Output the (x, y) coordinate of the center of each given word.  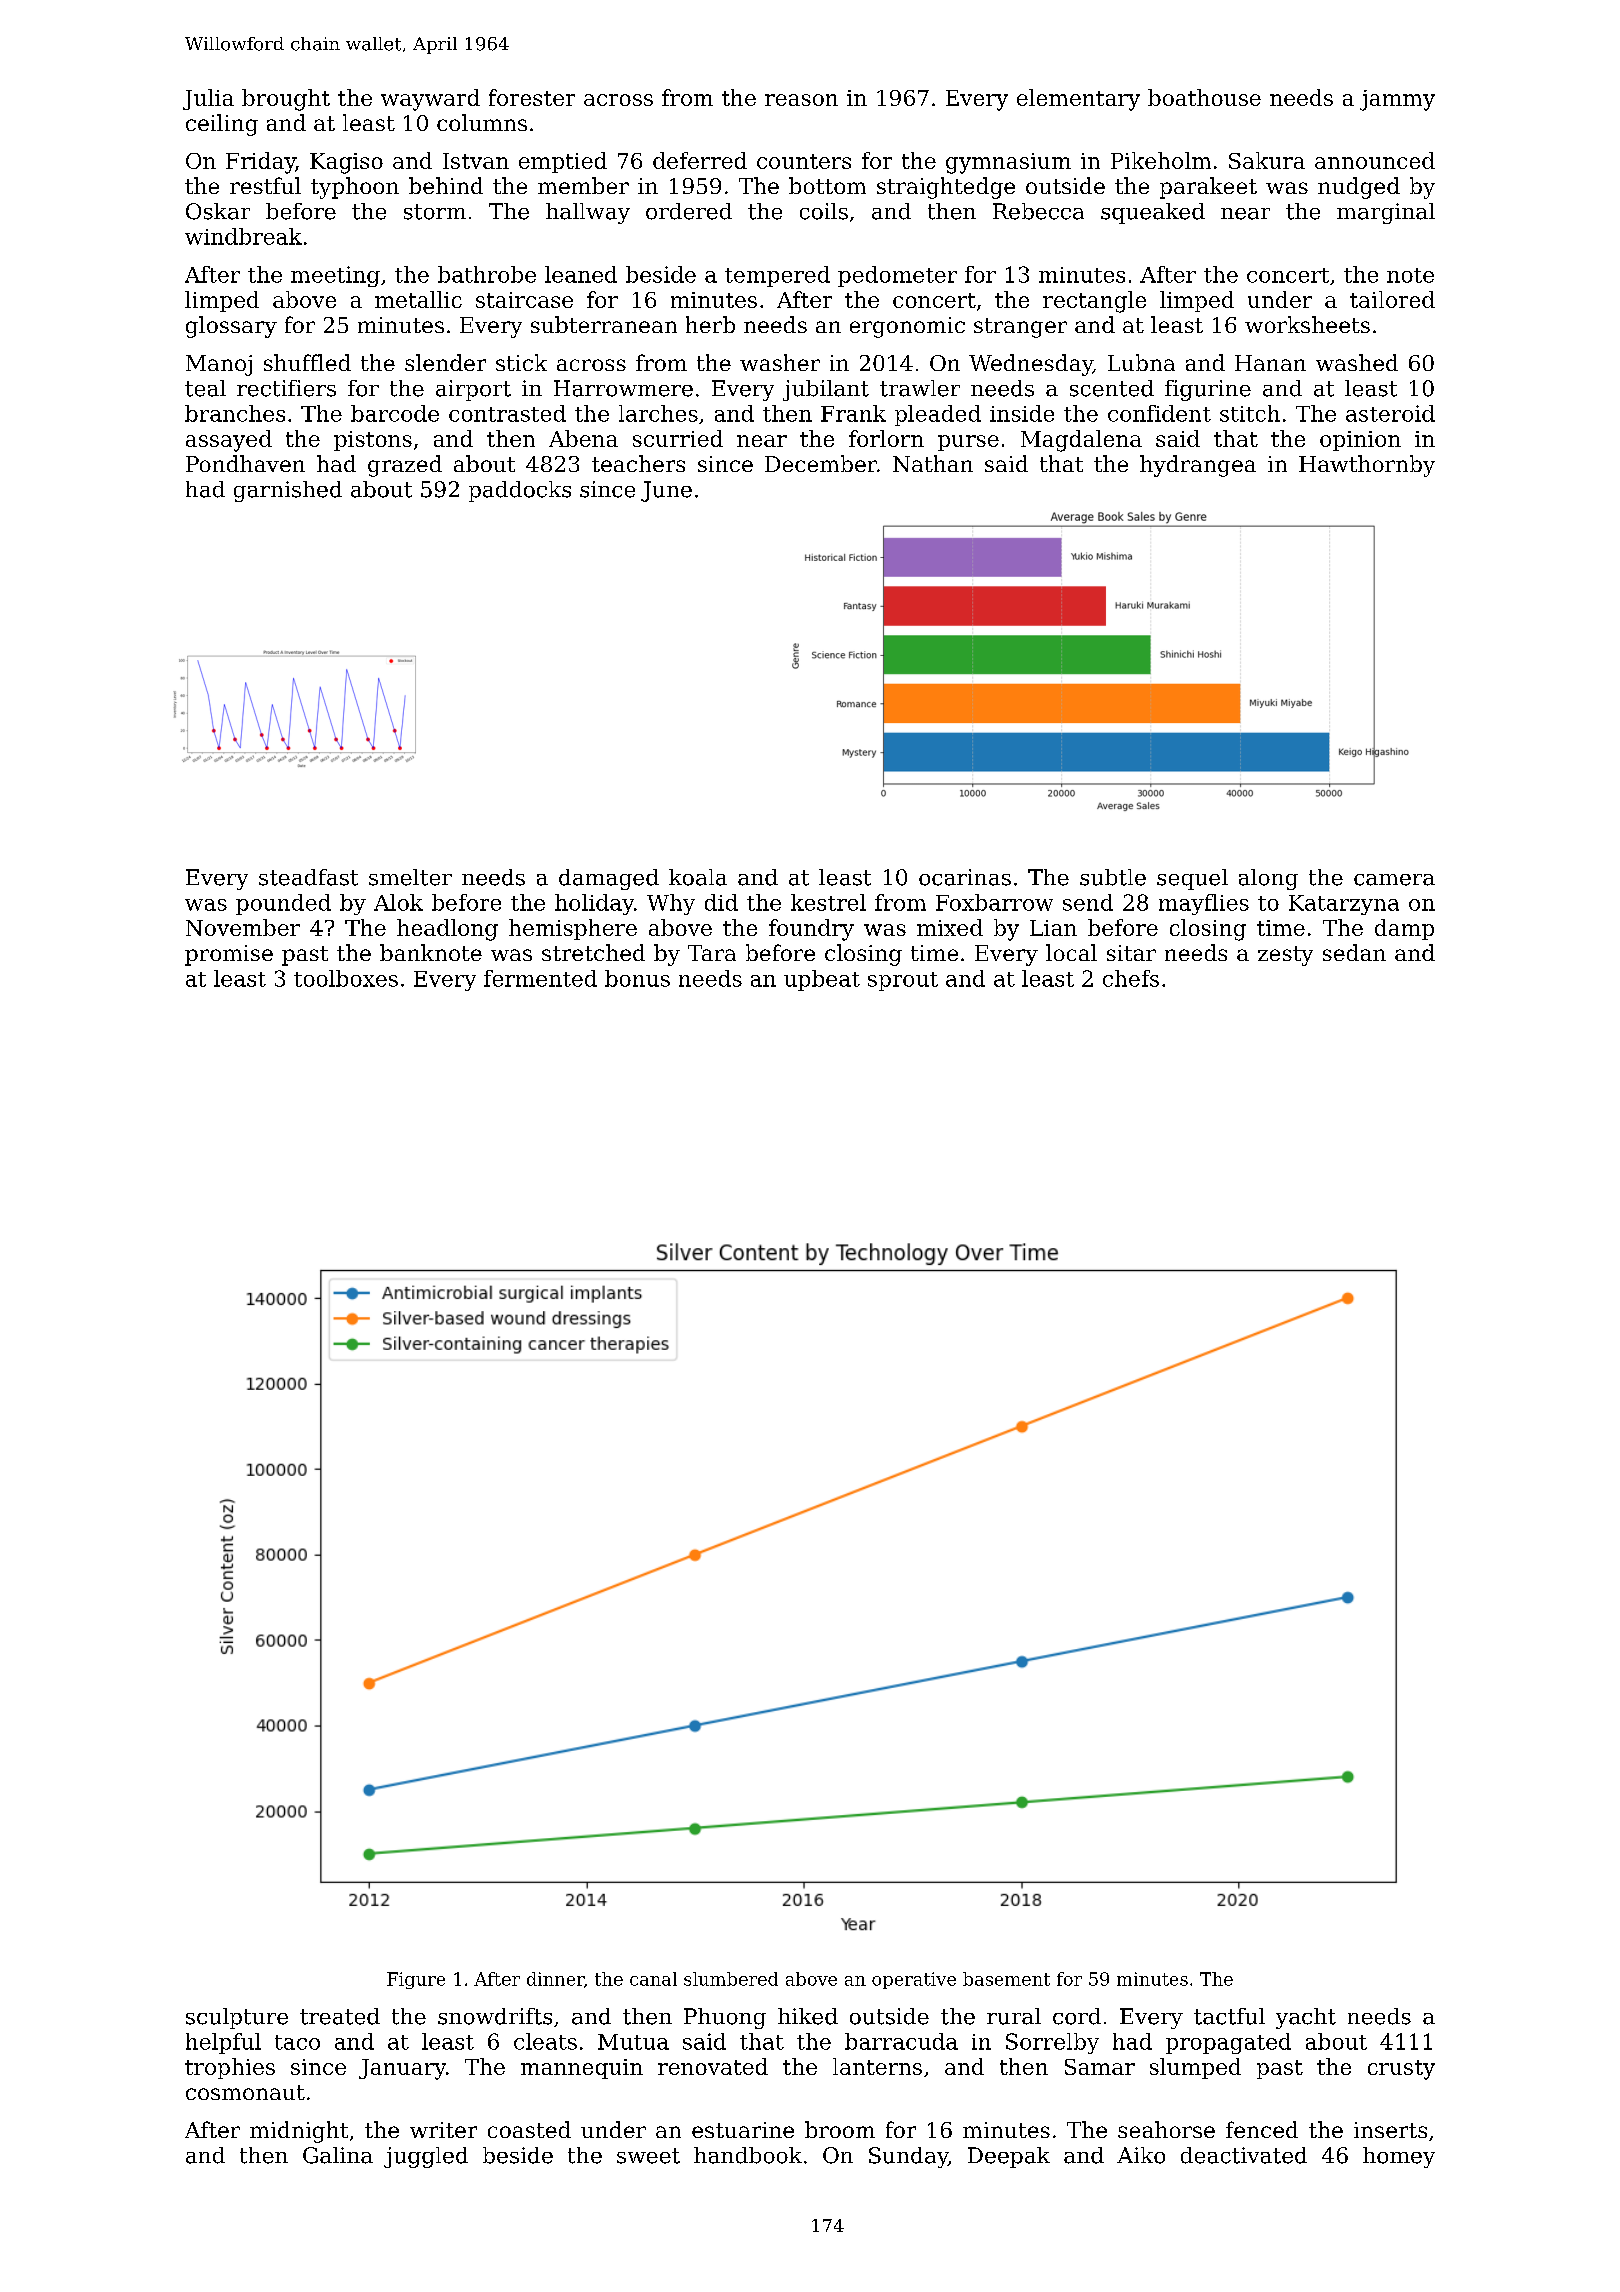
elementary (1078, 100)
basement (1006, 1979)
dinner (555, 1979)
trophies (230, 2068)
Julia (208, 99)
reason (801, 100)
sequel (1192, 879)
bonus (637, 978)
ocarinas (965, 877)
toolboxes (346, 978)
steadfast (308, 877)
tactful (1229, 2016)
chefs (1131, 978)
